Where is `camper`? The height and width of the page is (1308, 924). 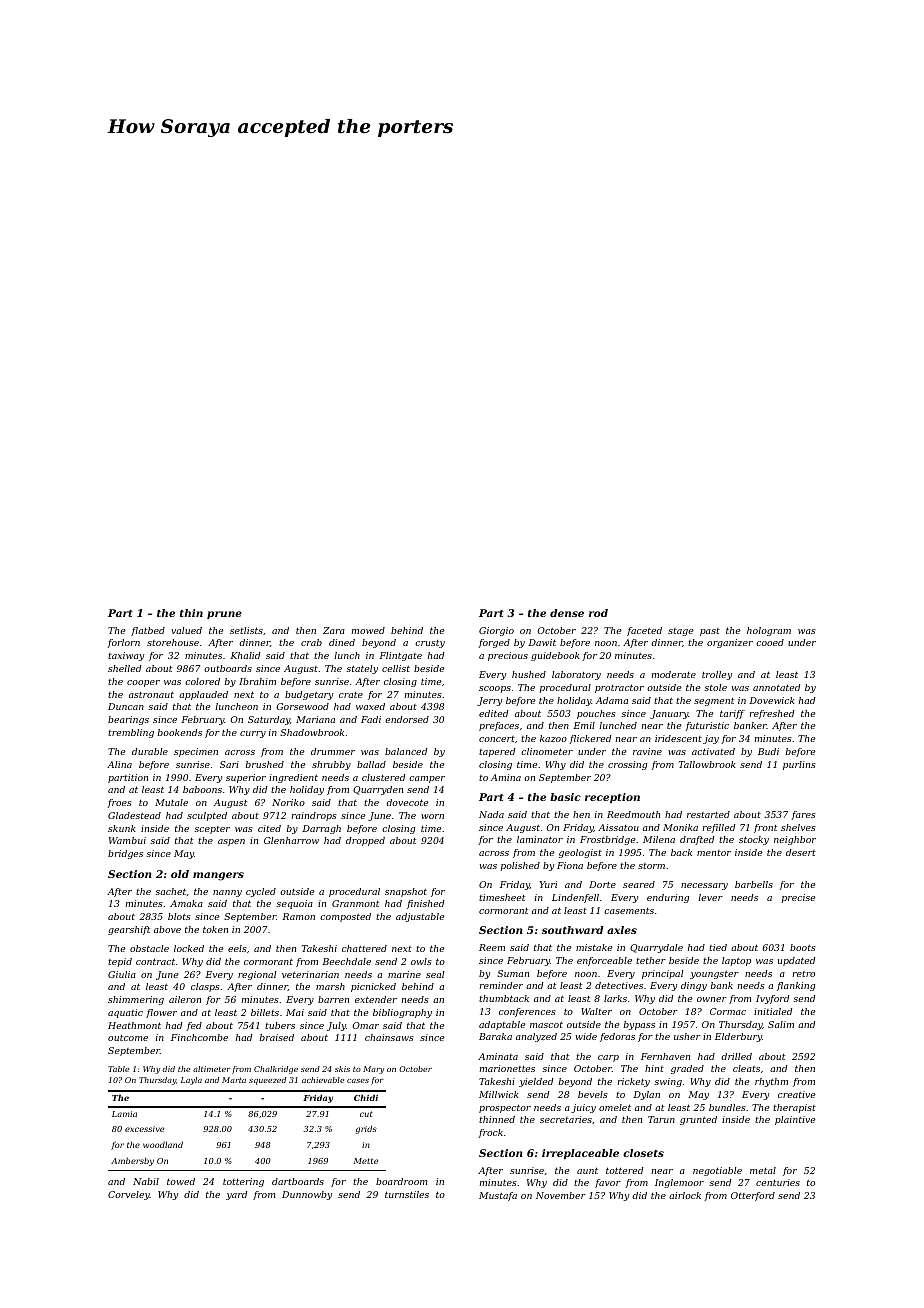 camper is located at coordinates (427, 779).
